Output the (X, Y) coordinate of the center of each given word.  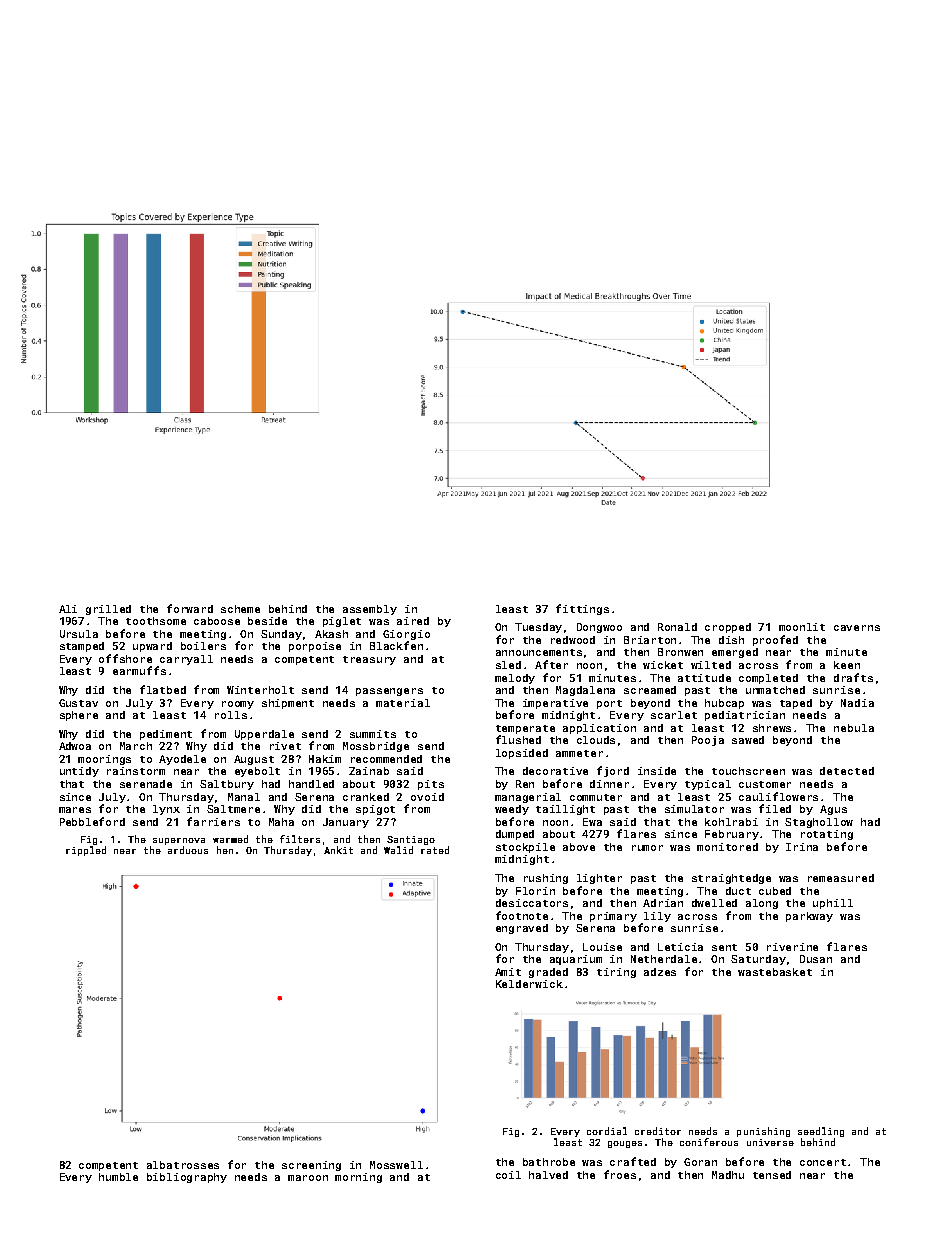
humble (118, 1177)
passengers (389, 692)
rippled (86, 851)
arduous (188, 850)
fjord (613, 771)
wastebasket (775, 972)
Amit (508, 972)
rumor (647, 848)
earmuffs (139, 670)
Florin (535, 891)
